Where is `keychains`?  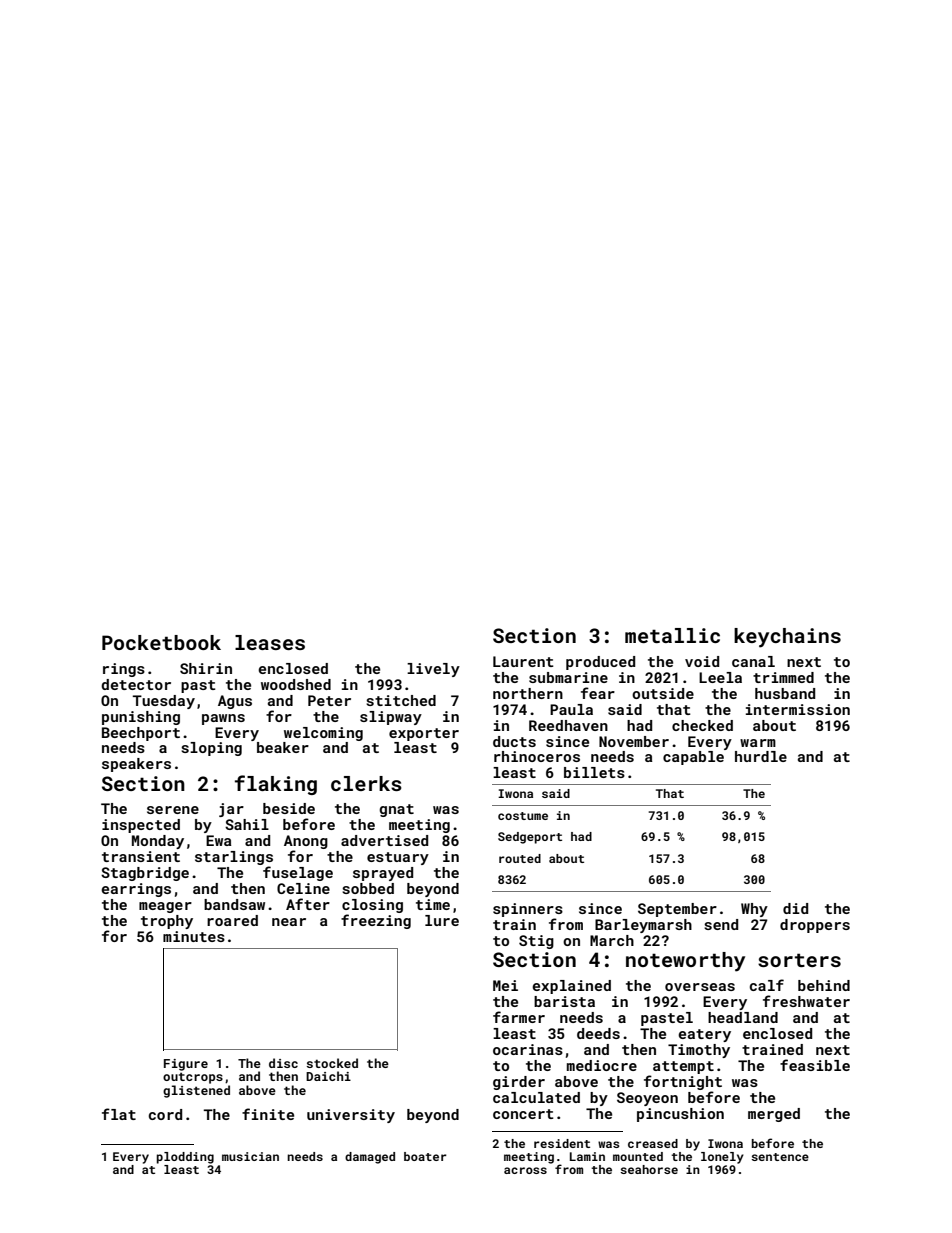
keychains is located at coordinates (787, 638).
